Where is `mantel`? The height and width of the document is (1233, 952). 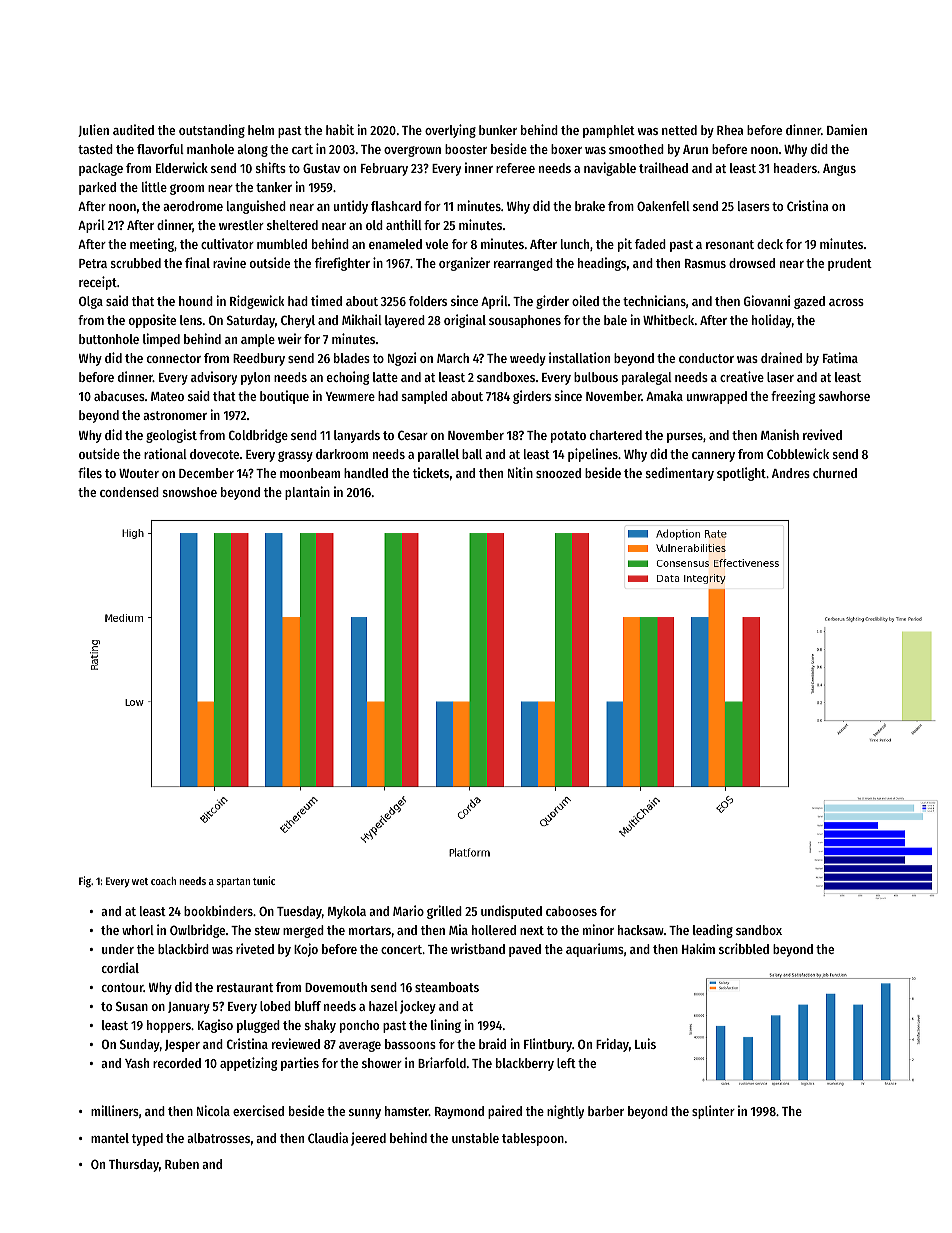 mantel is located at coordinates (110, 1138).
